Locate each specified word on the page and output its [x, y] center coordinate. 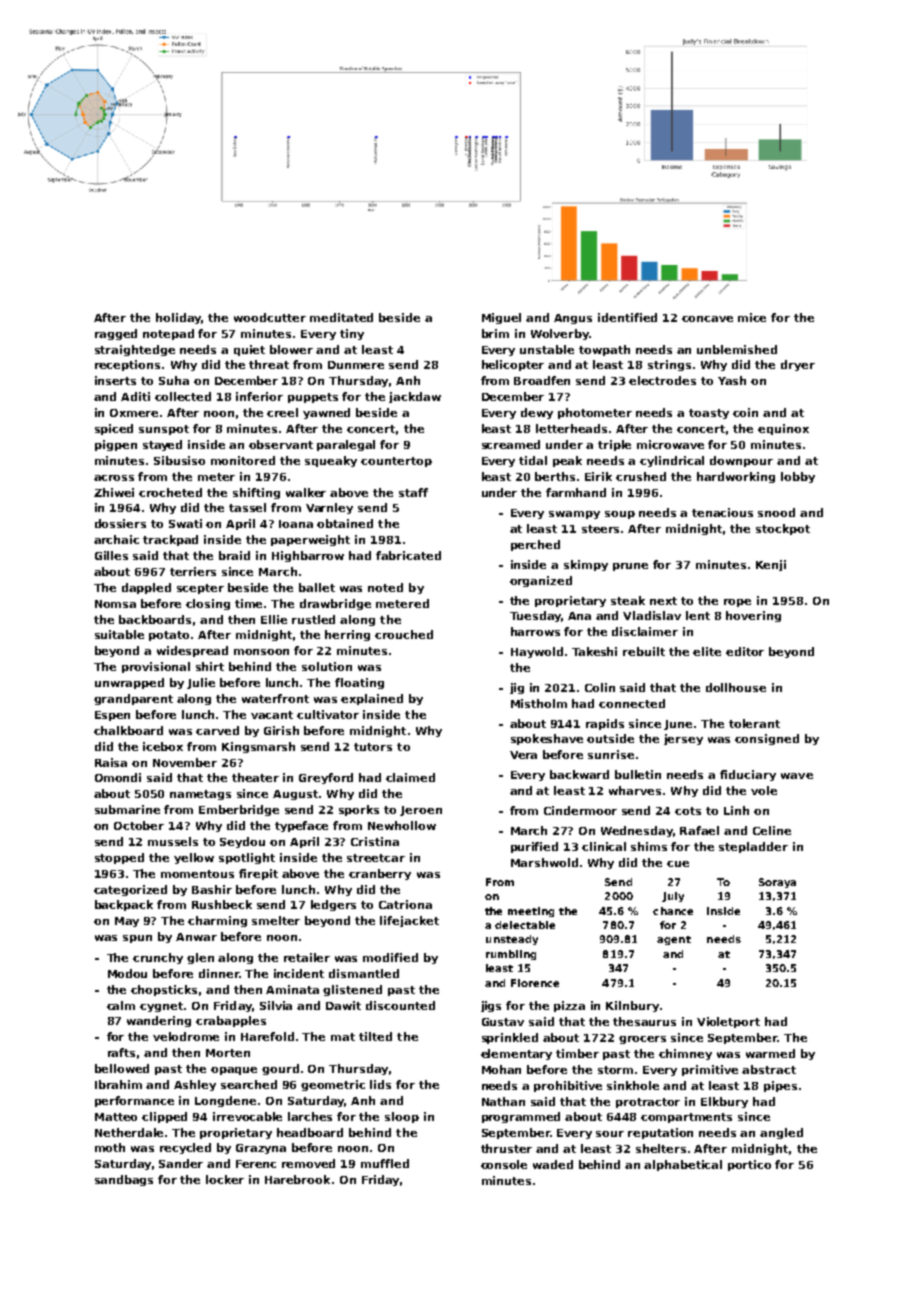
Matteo [116, 1117]
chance [673, 911]
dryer [798, 365]
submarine [127, 809]
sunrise [611, 754]
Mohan [501, 1069]
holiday [178, 318]
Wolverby [560, 334]
